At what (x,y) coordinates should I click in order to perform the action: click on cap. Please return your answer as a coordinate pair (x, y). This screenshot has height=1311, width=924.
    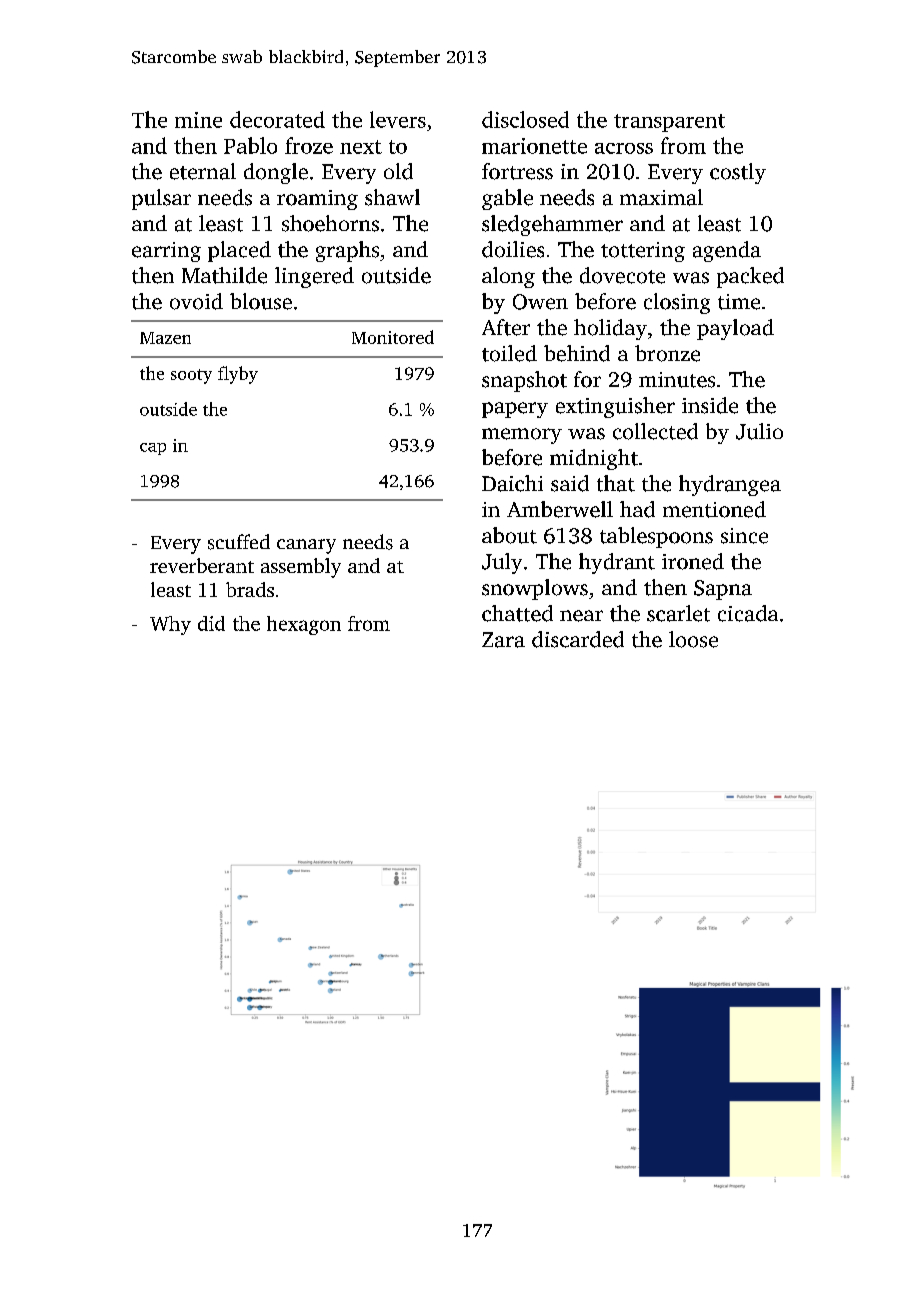
    Looking at the image, I should click on (153, 449).
